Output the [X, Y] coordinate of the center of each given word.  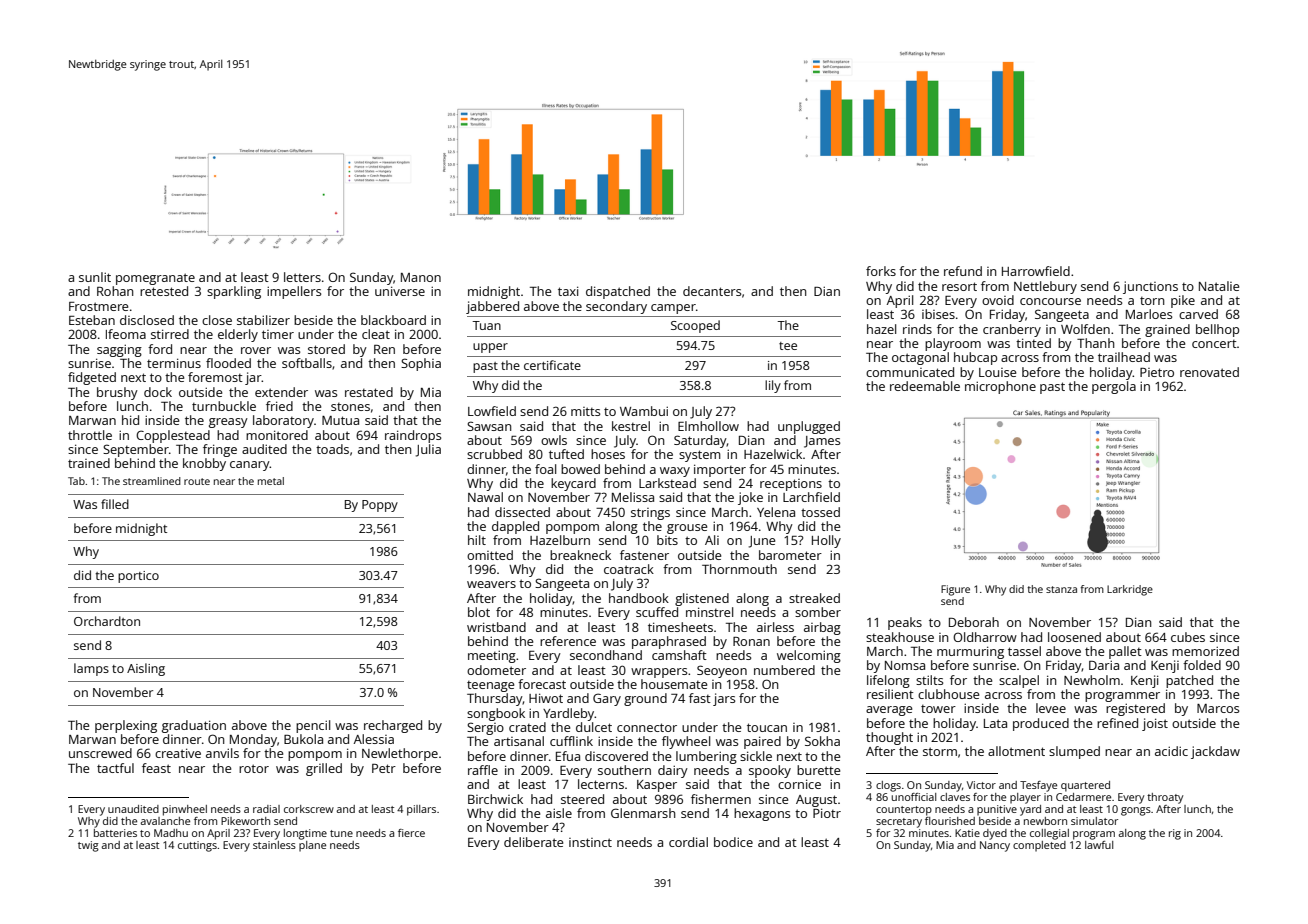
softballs [307, 363]
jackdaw [1215, 752]
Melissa [633, 497]
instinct [590, 842]
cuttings [197, 846]
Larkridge [1130, 590]
